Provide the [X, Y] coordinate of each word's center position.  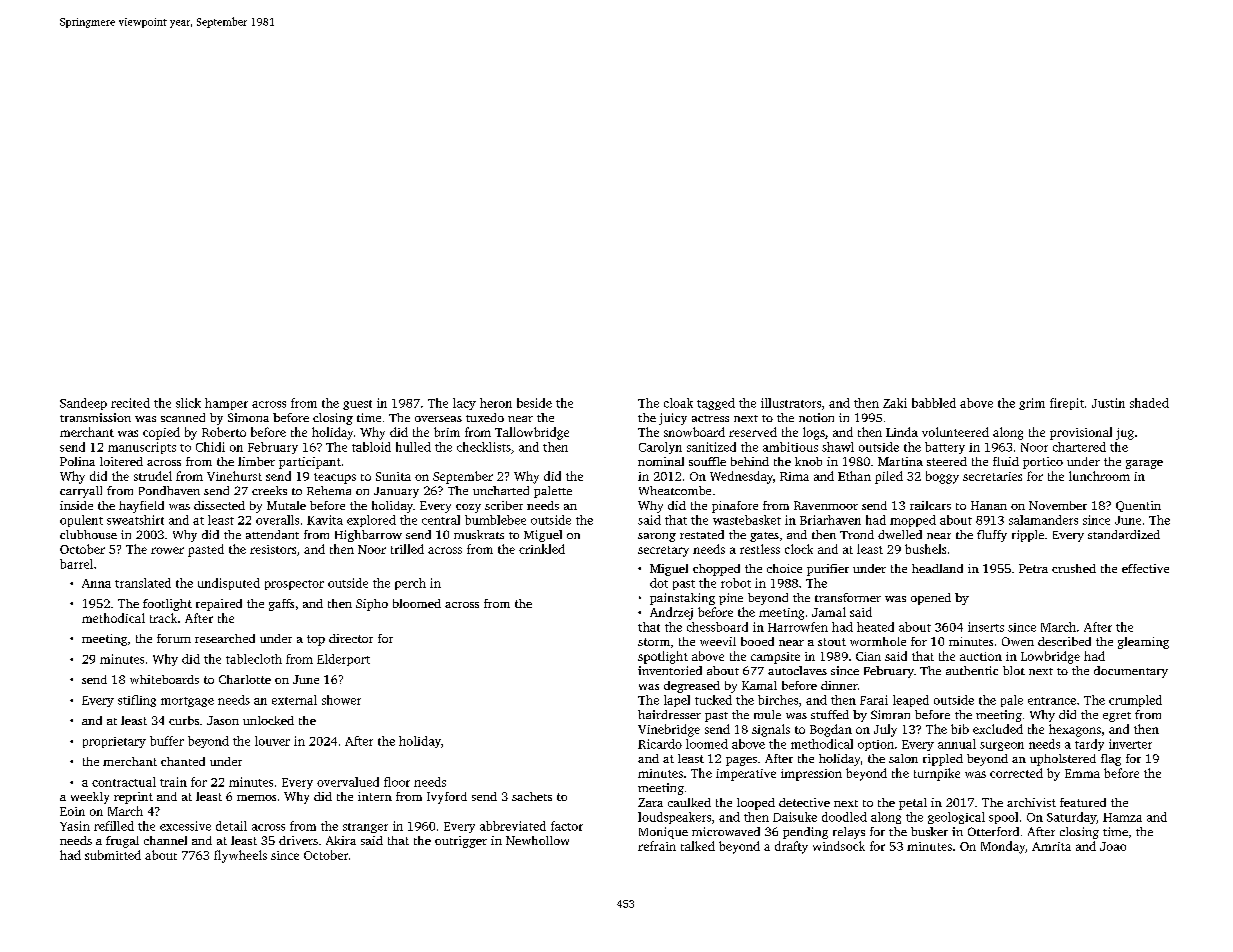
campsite [775, 658]
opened [931, 599]
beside [534, 403]
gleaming [1143, 643]
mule [767, 714]
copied [161, 433]
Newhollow [537, 840]
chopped [716, 570]
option [876, 745]
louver [272, 741]
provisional [1081, 433]
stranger [365, 828]
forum [174, 638]
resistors [273, 549]
